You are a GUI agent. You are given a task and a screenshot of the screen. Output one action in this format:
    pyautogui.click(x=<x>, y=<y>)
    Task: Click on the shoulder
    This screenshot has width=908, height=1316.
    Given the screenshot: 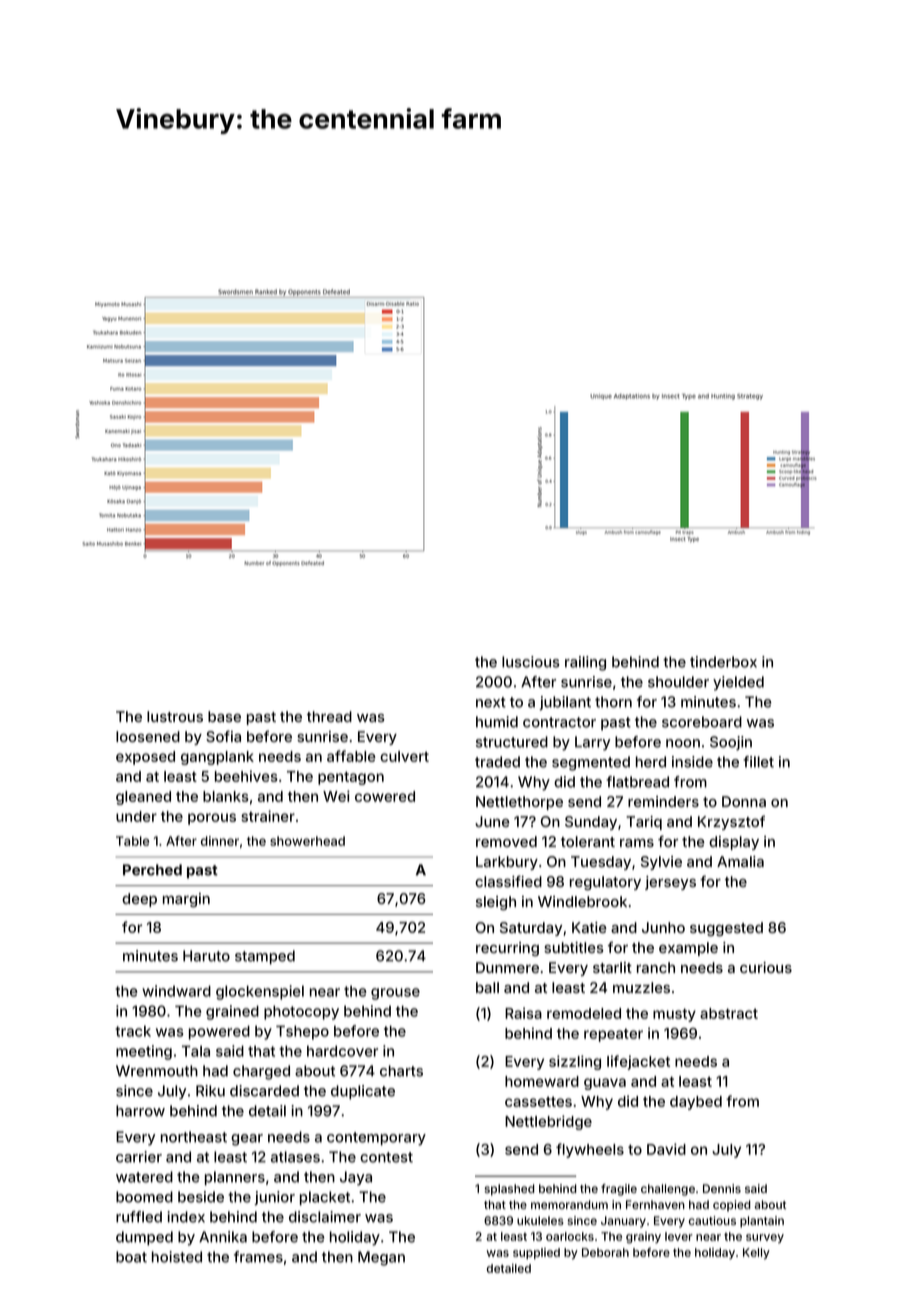 What is the action you would take?
    pyautogui.click(x=678, y=682)
